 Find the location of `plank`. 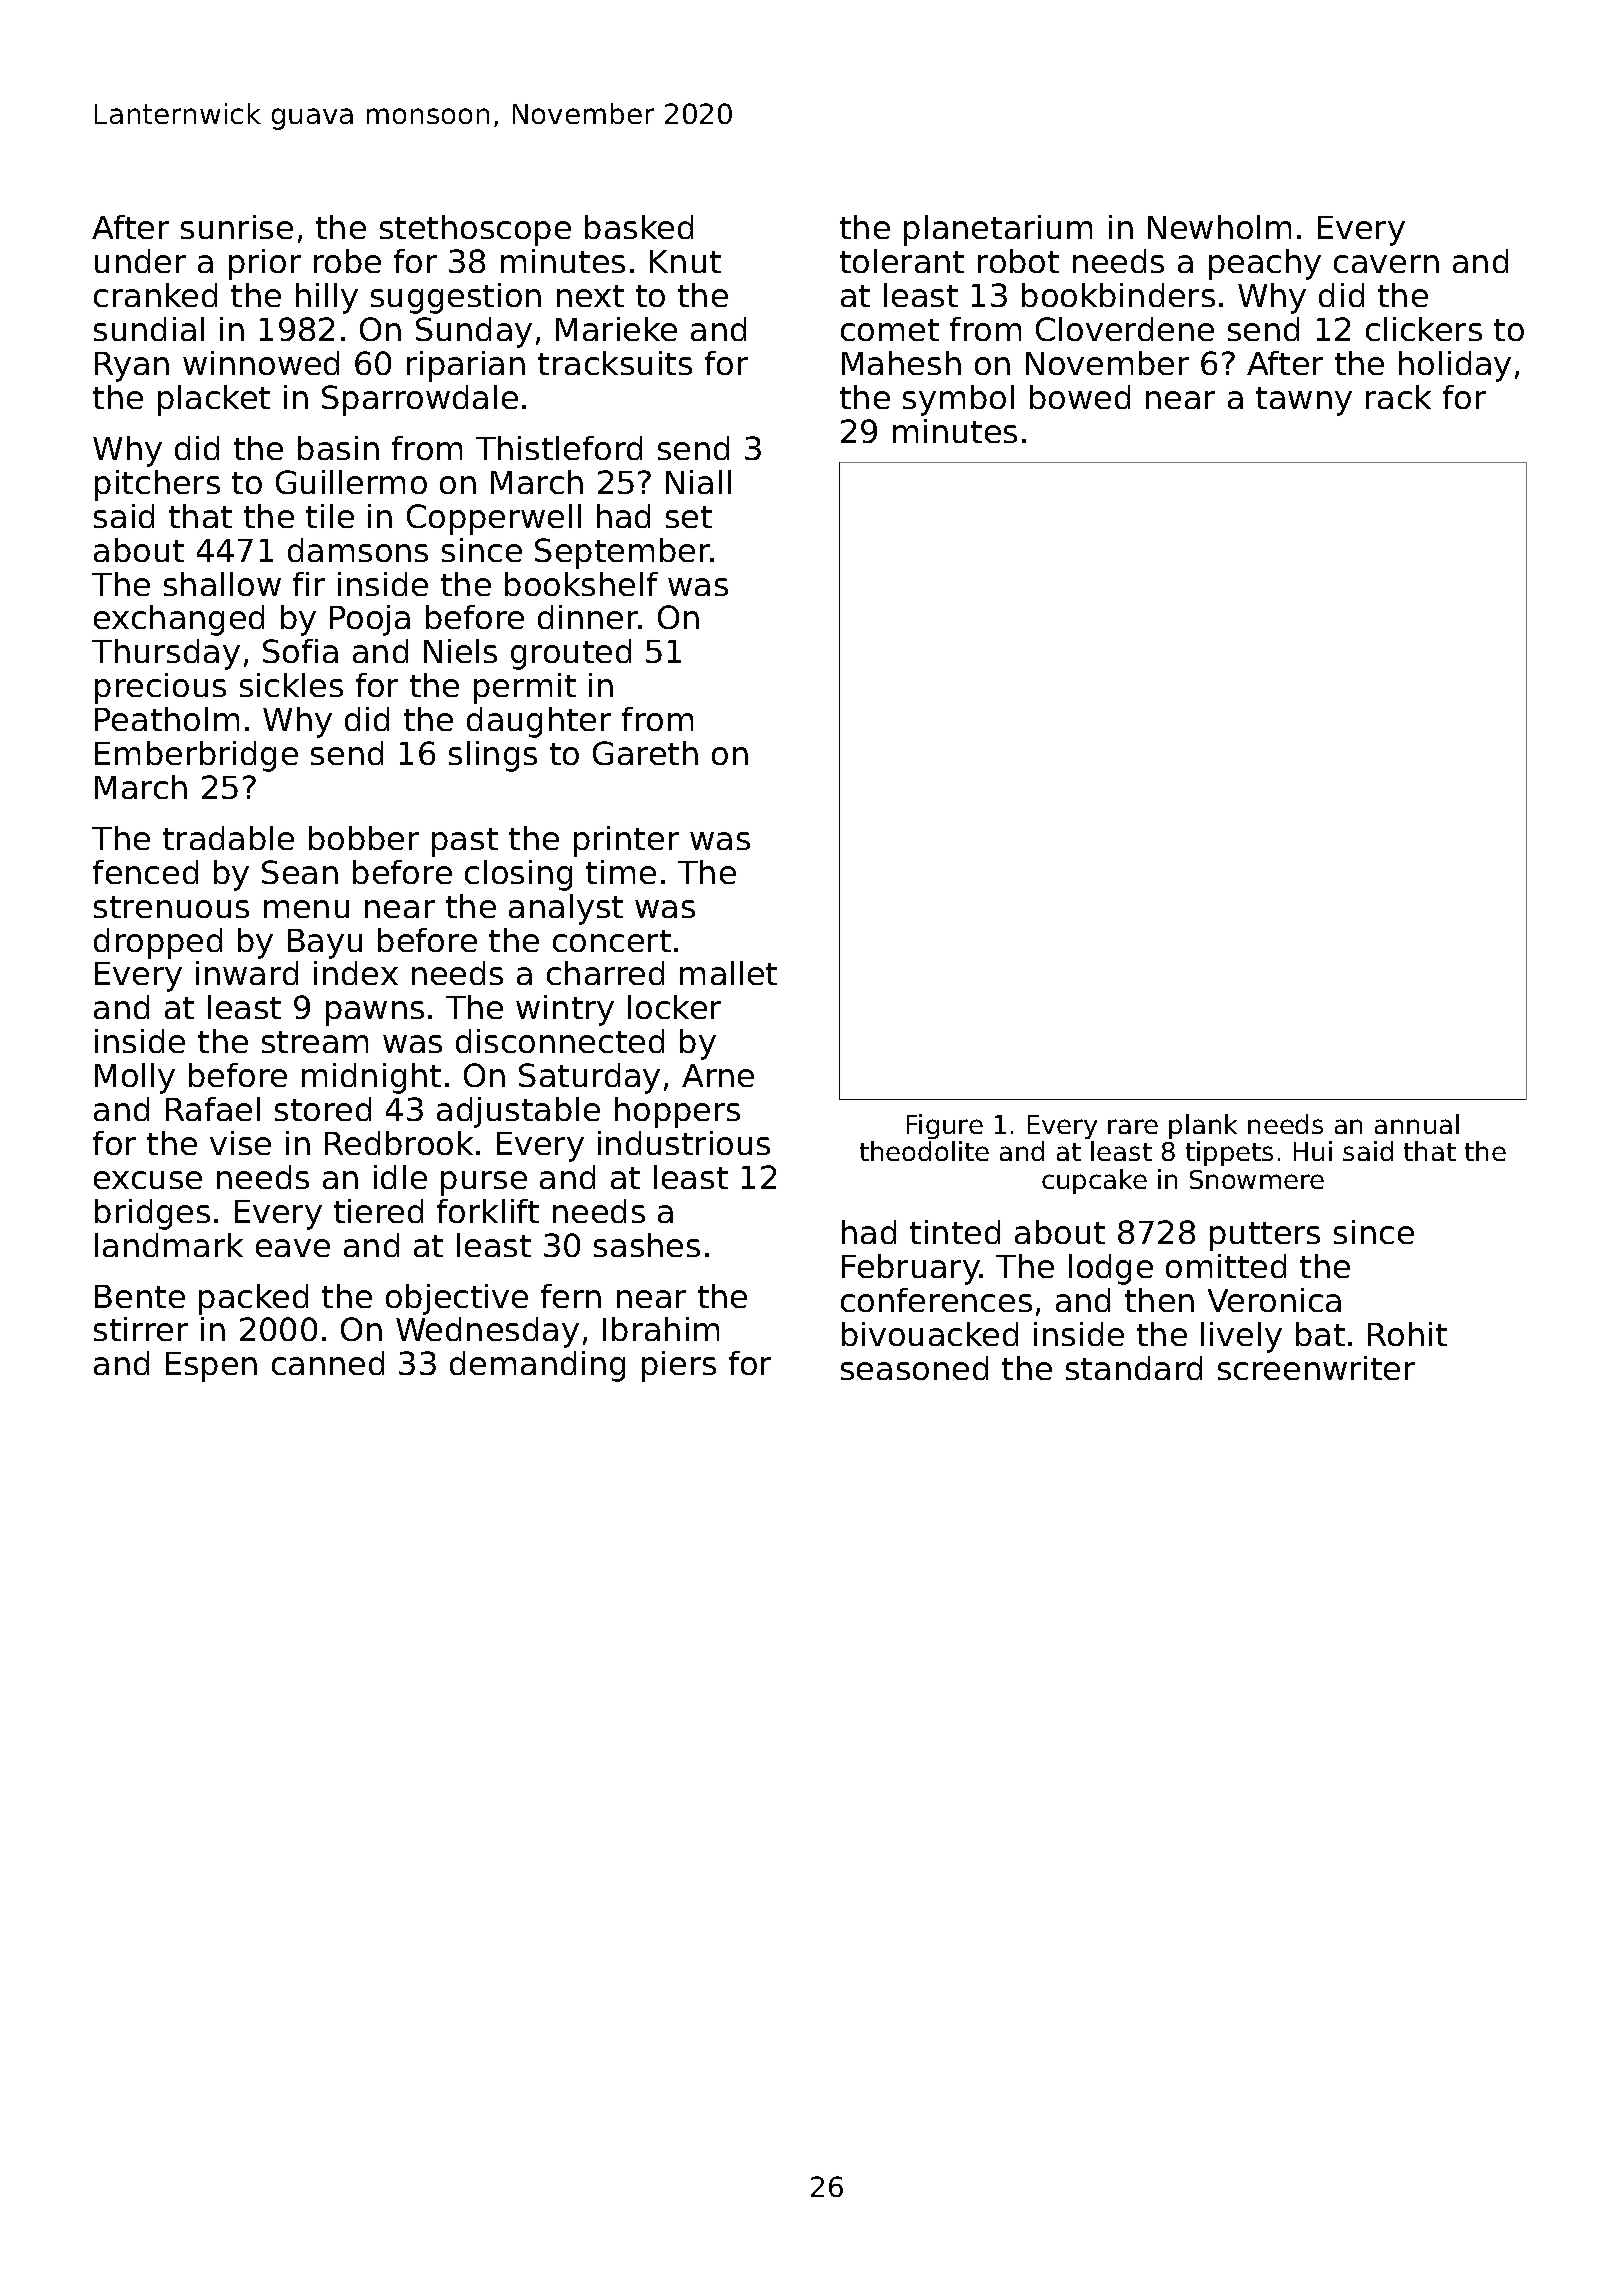

plank is located at coordinates (1203, 1126).
